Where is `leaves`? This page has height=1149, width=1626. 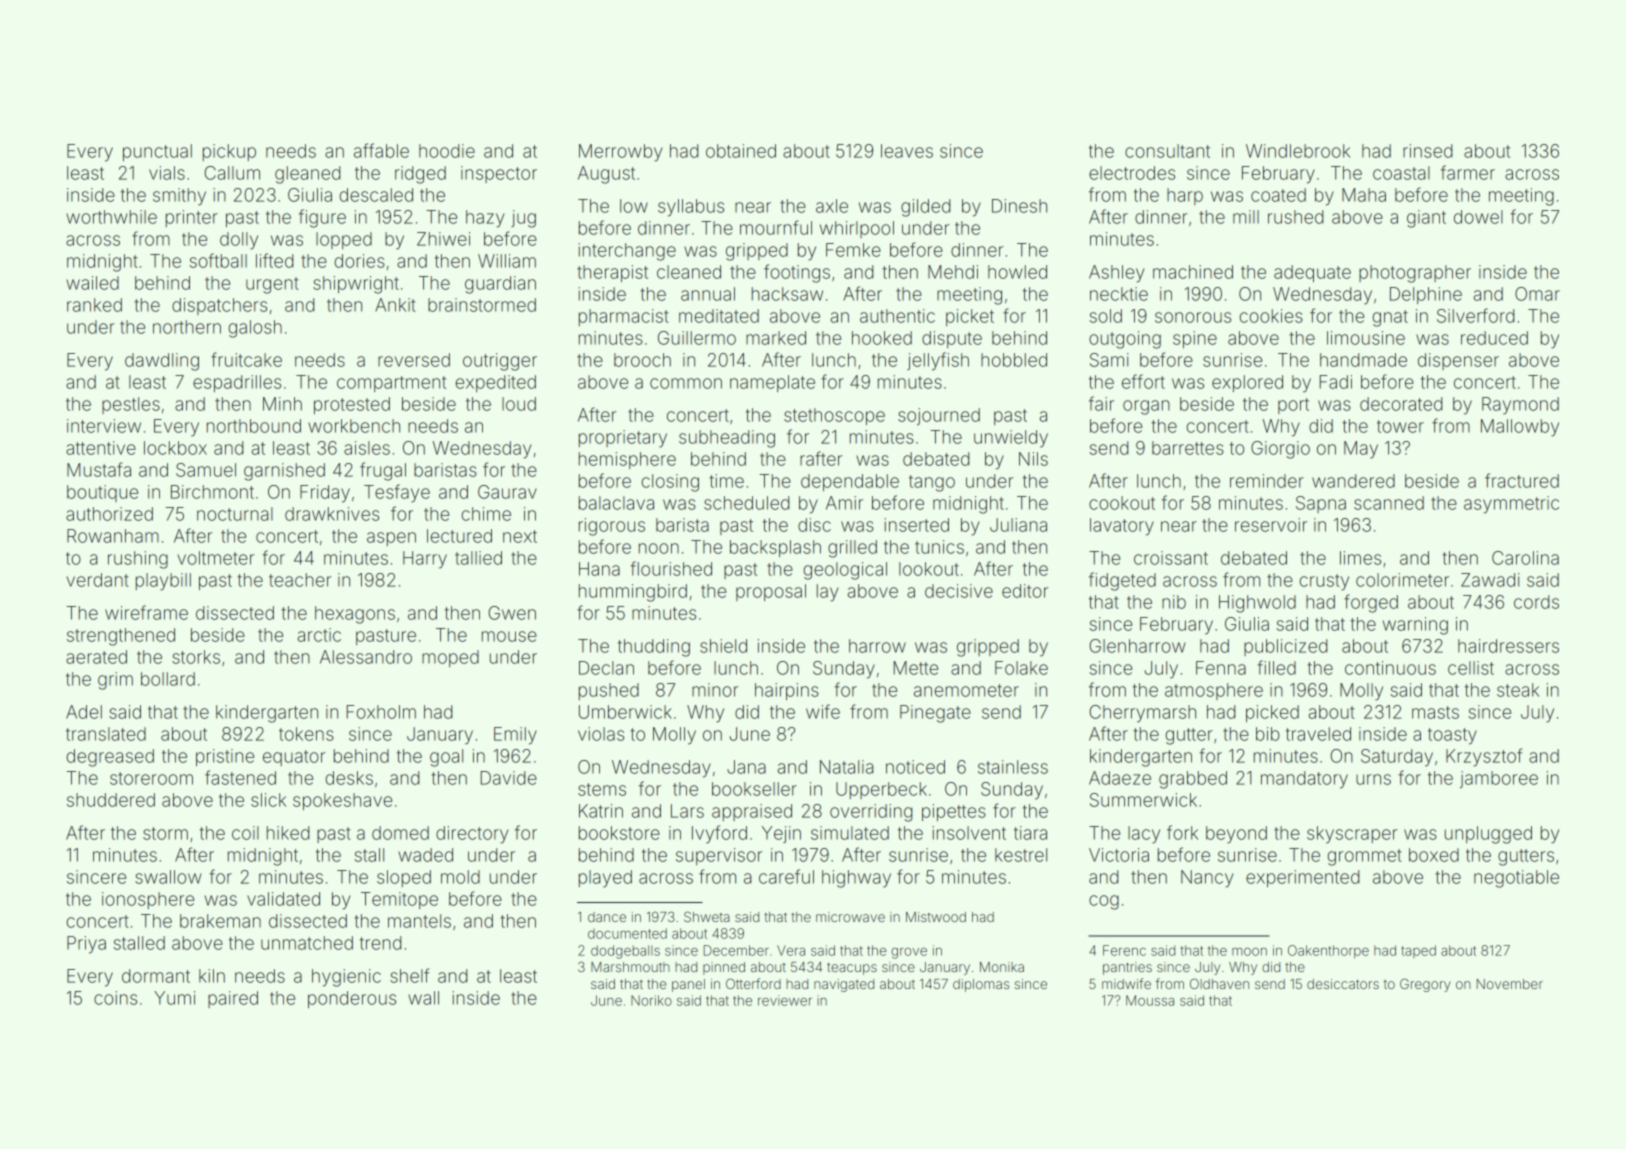 leaves is located at coordinates (907, 151).
